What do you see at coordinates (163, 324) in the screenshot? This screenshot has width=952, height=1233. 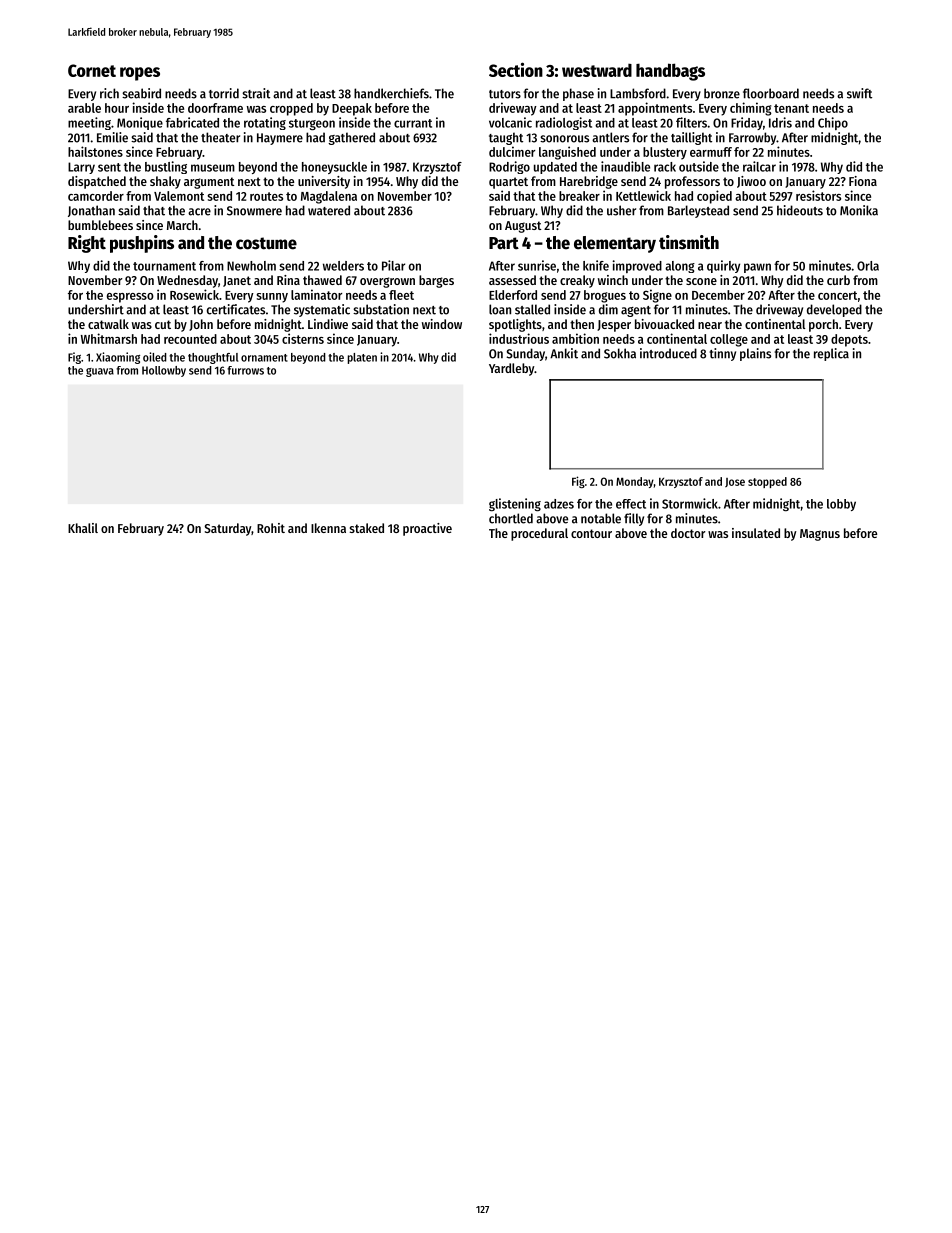 I see `cut` at bounding box center [163, 324].
